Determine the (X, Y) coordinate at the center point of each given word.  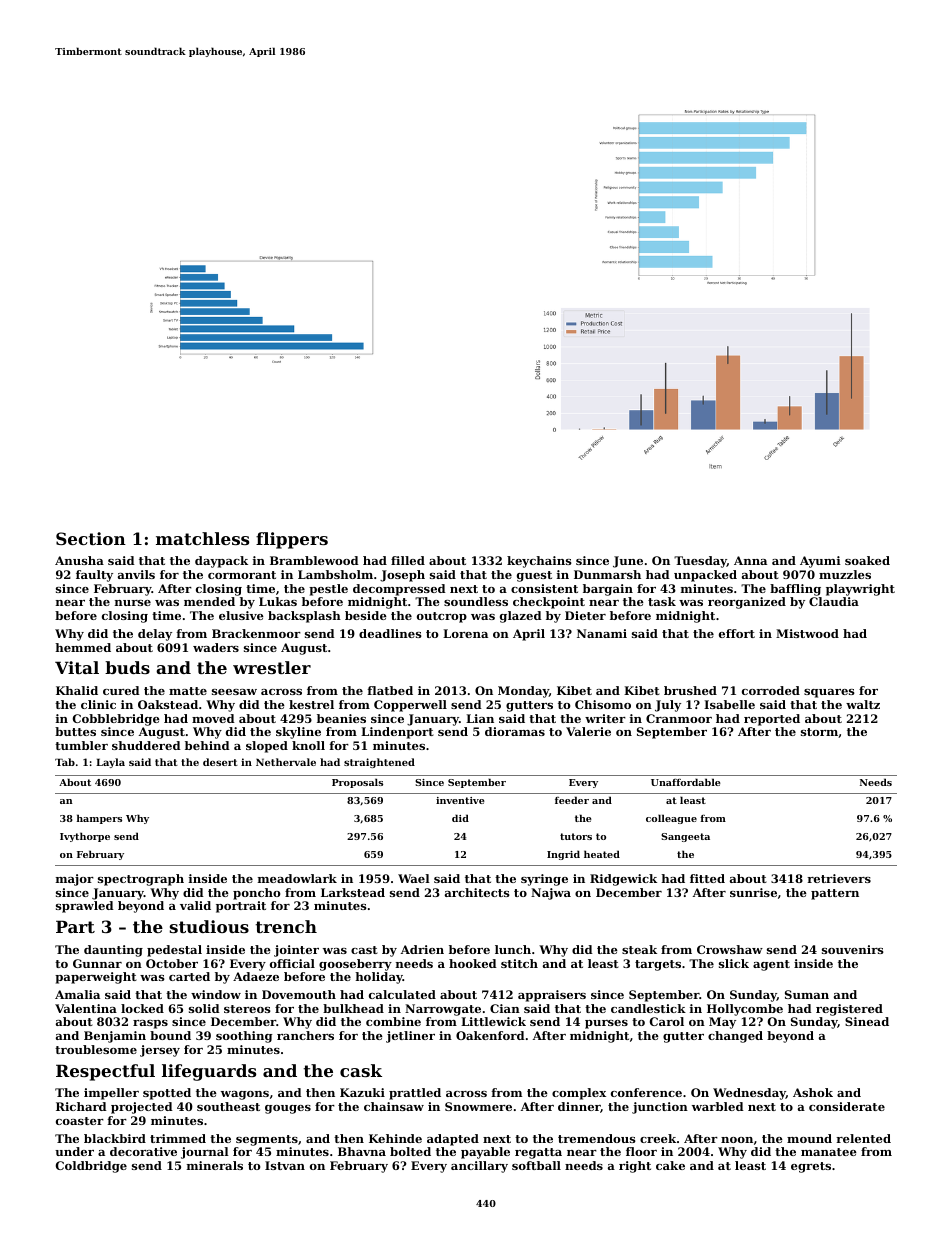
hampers (99, 819)
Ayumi (820, 562)
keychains (539, 562)
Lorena (465, 633)
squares (829, 693)
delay (155, 635)
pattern (835, 894)
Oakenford (490, 1035)
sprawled (85, 907)
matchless (202, 538)
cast (364, 950)
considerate (847, 1106)
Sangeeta (685, 837)
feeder (572, 800)
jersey (160, 1051)
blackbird (115, 1138)
